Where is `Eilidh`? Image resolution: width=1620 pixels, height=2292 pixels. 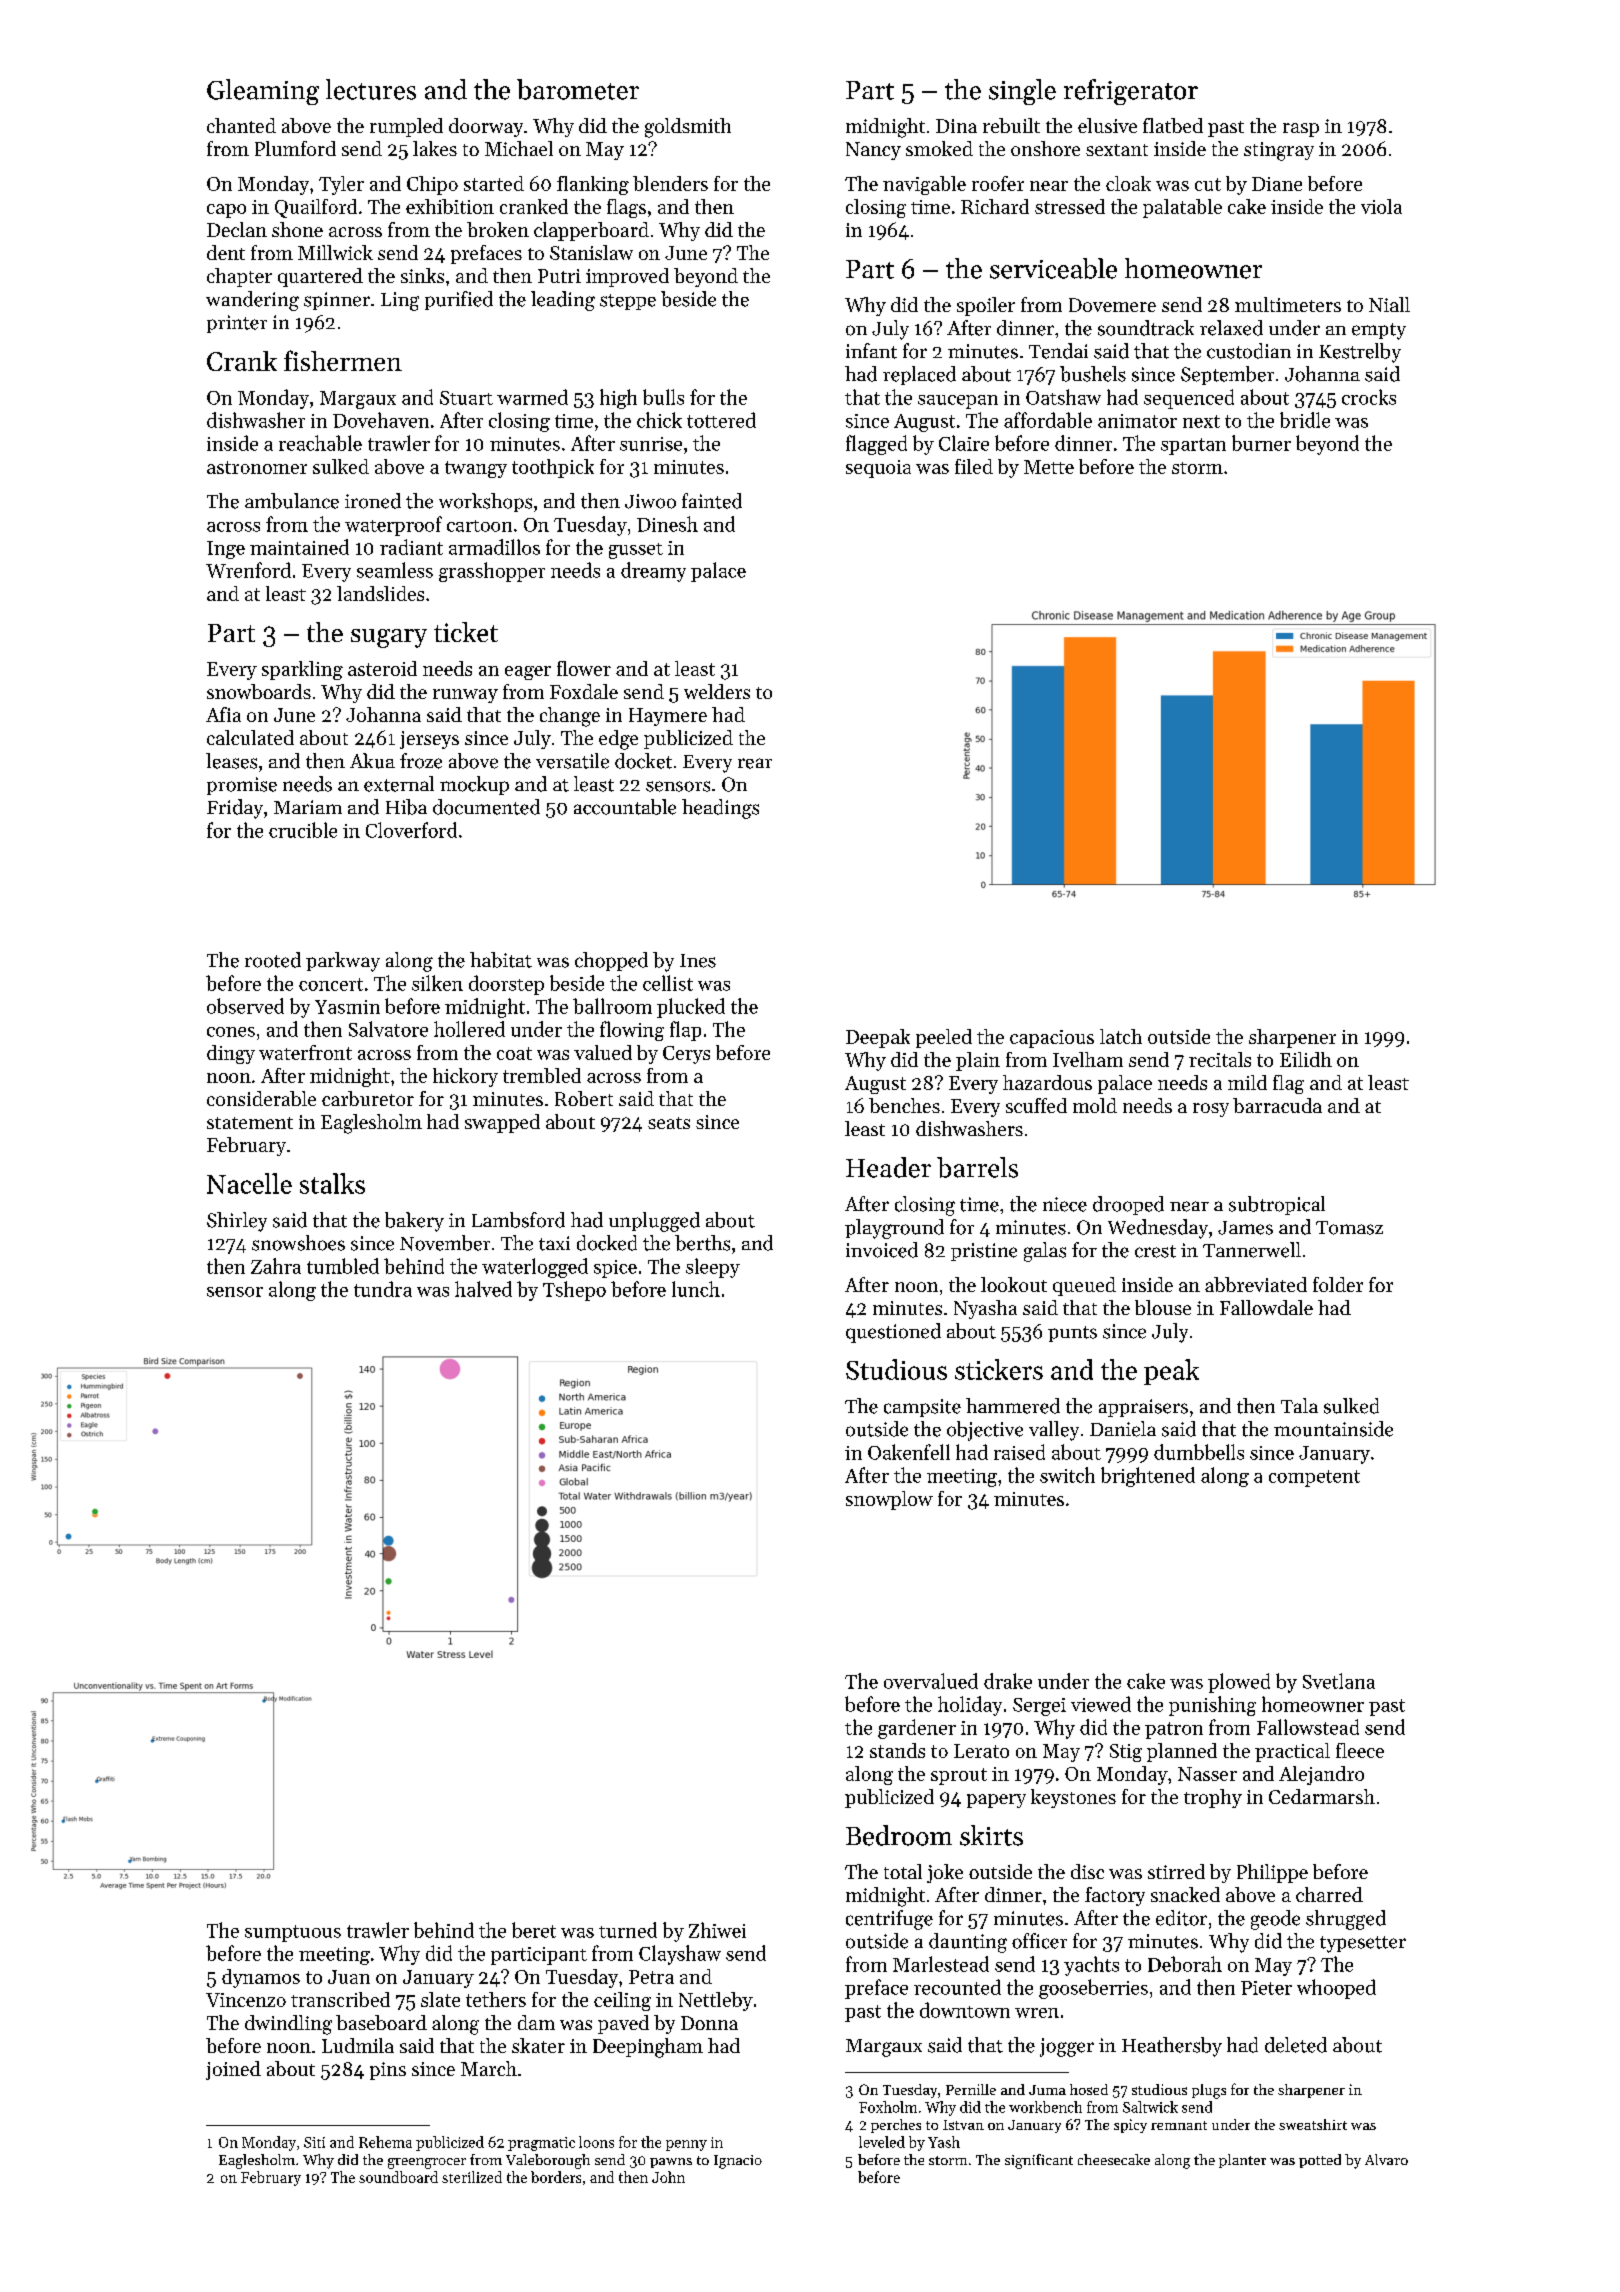
Eilidh is located at coordinates (1306, 1059).
